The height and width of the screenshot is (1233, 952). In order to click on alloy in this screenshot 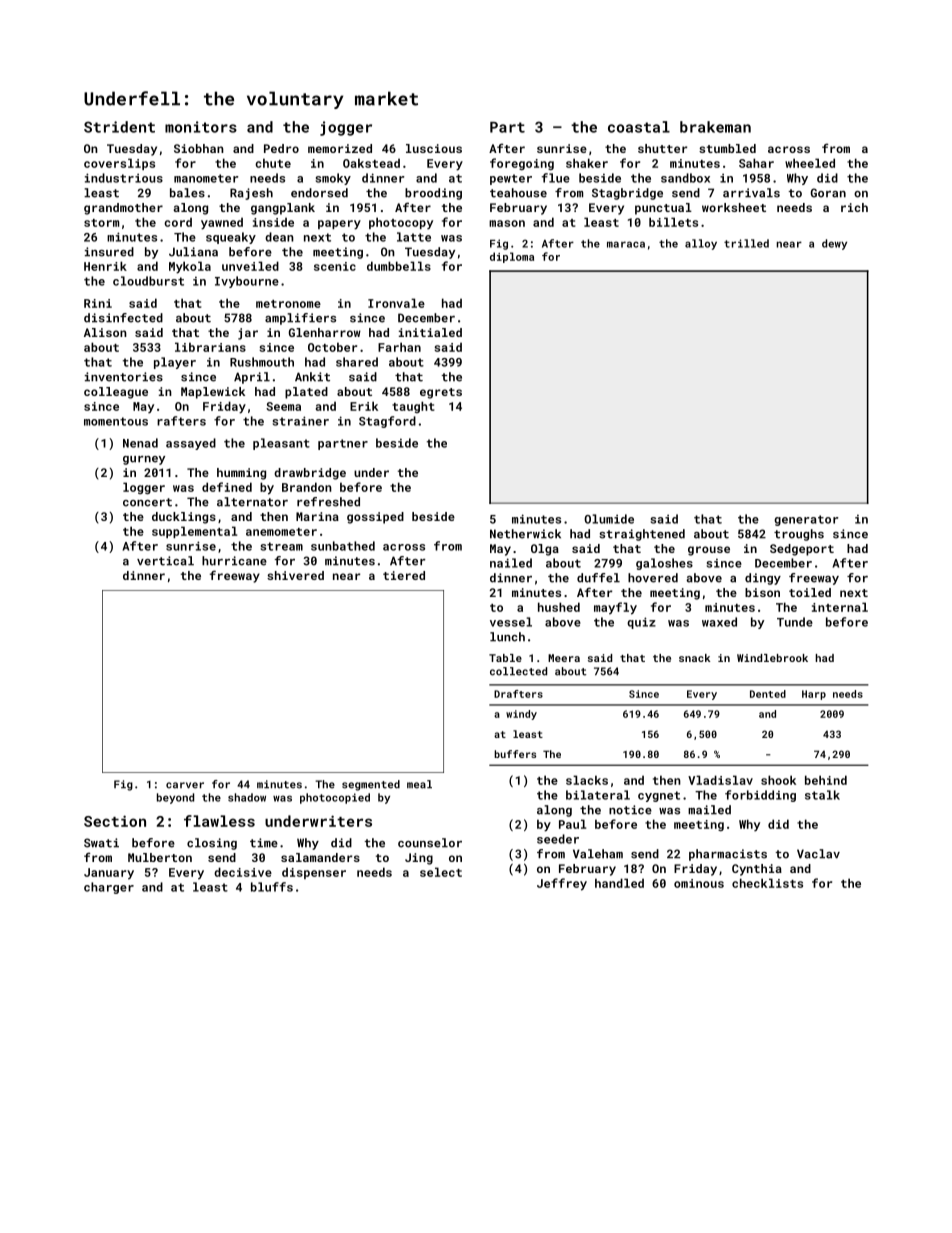, I will do `click(701, 244)`.
